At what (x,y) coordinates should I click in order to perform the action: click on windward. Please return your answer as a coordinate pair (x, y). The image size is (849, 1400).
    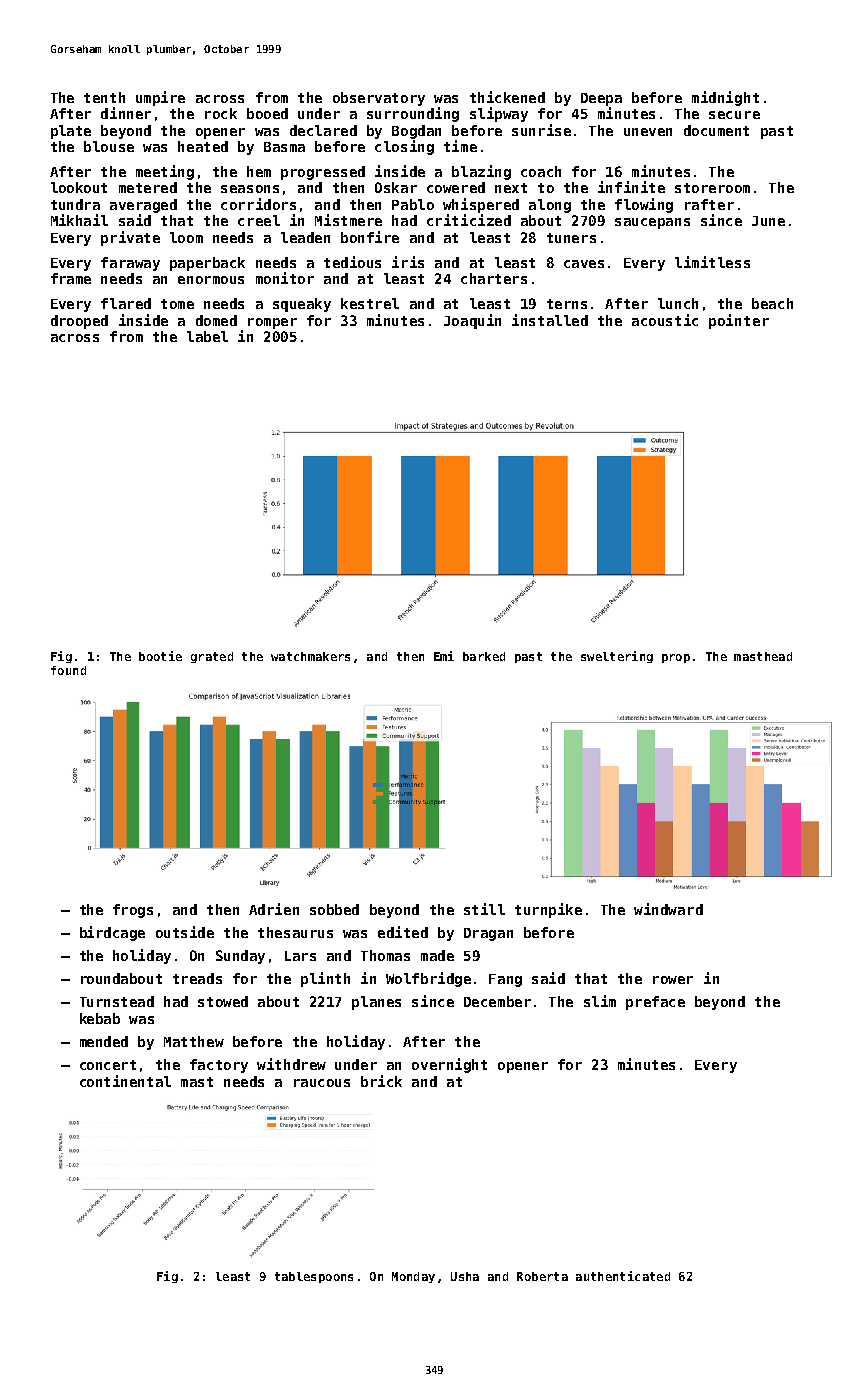
    Looking at the image, I should click on (668, 909).
